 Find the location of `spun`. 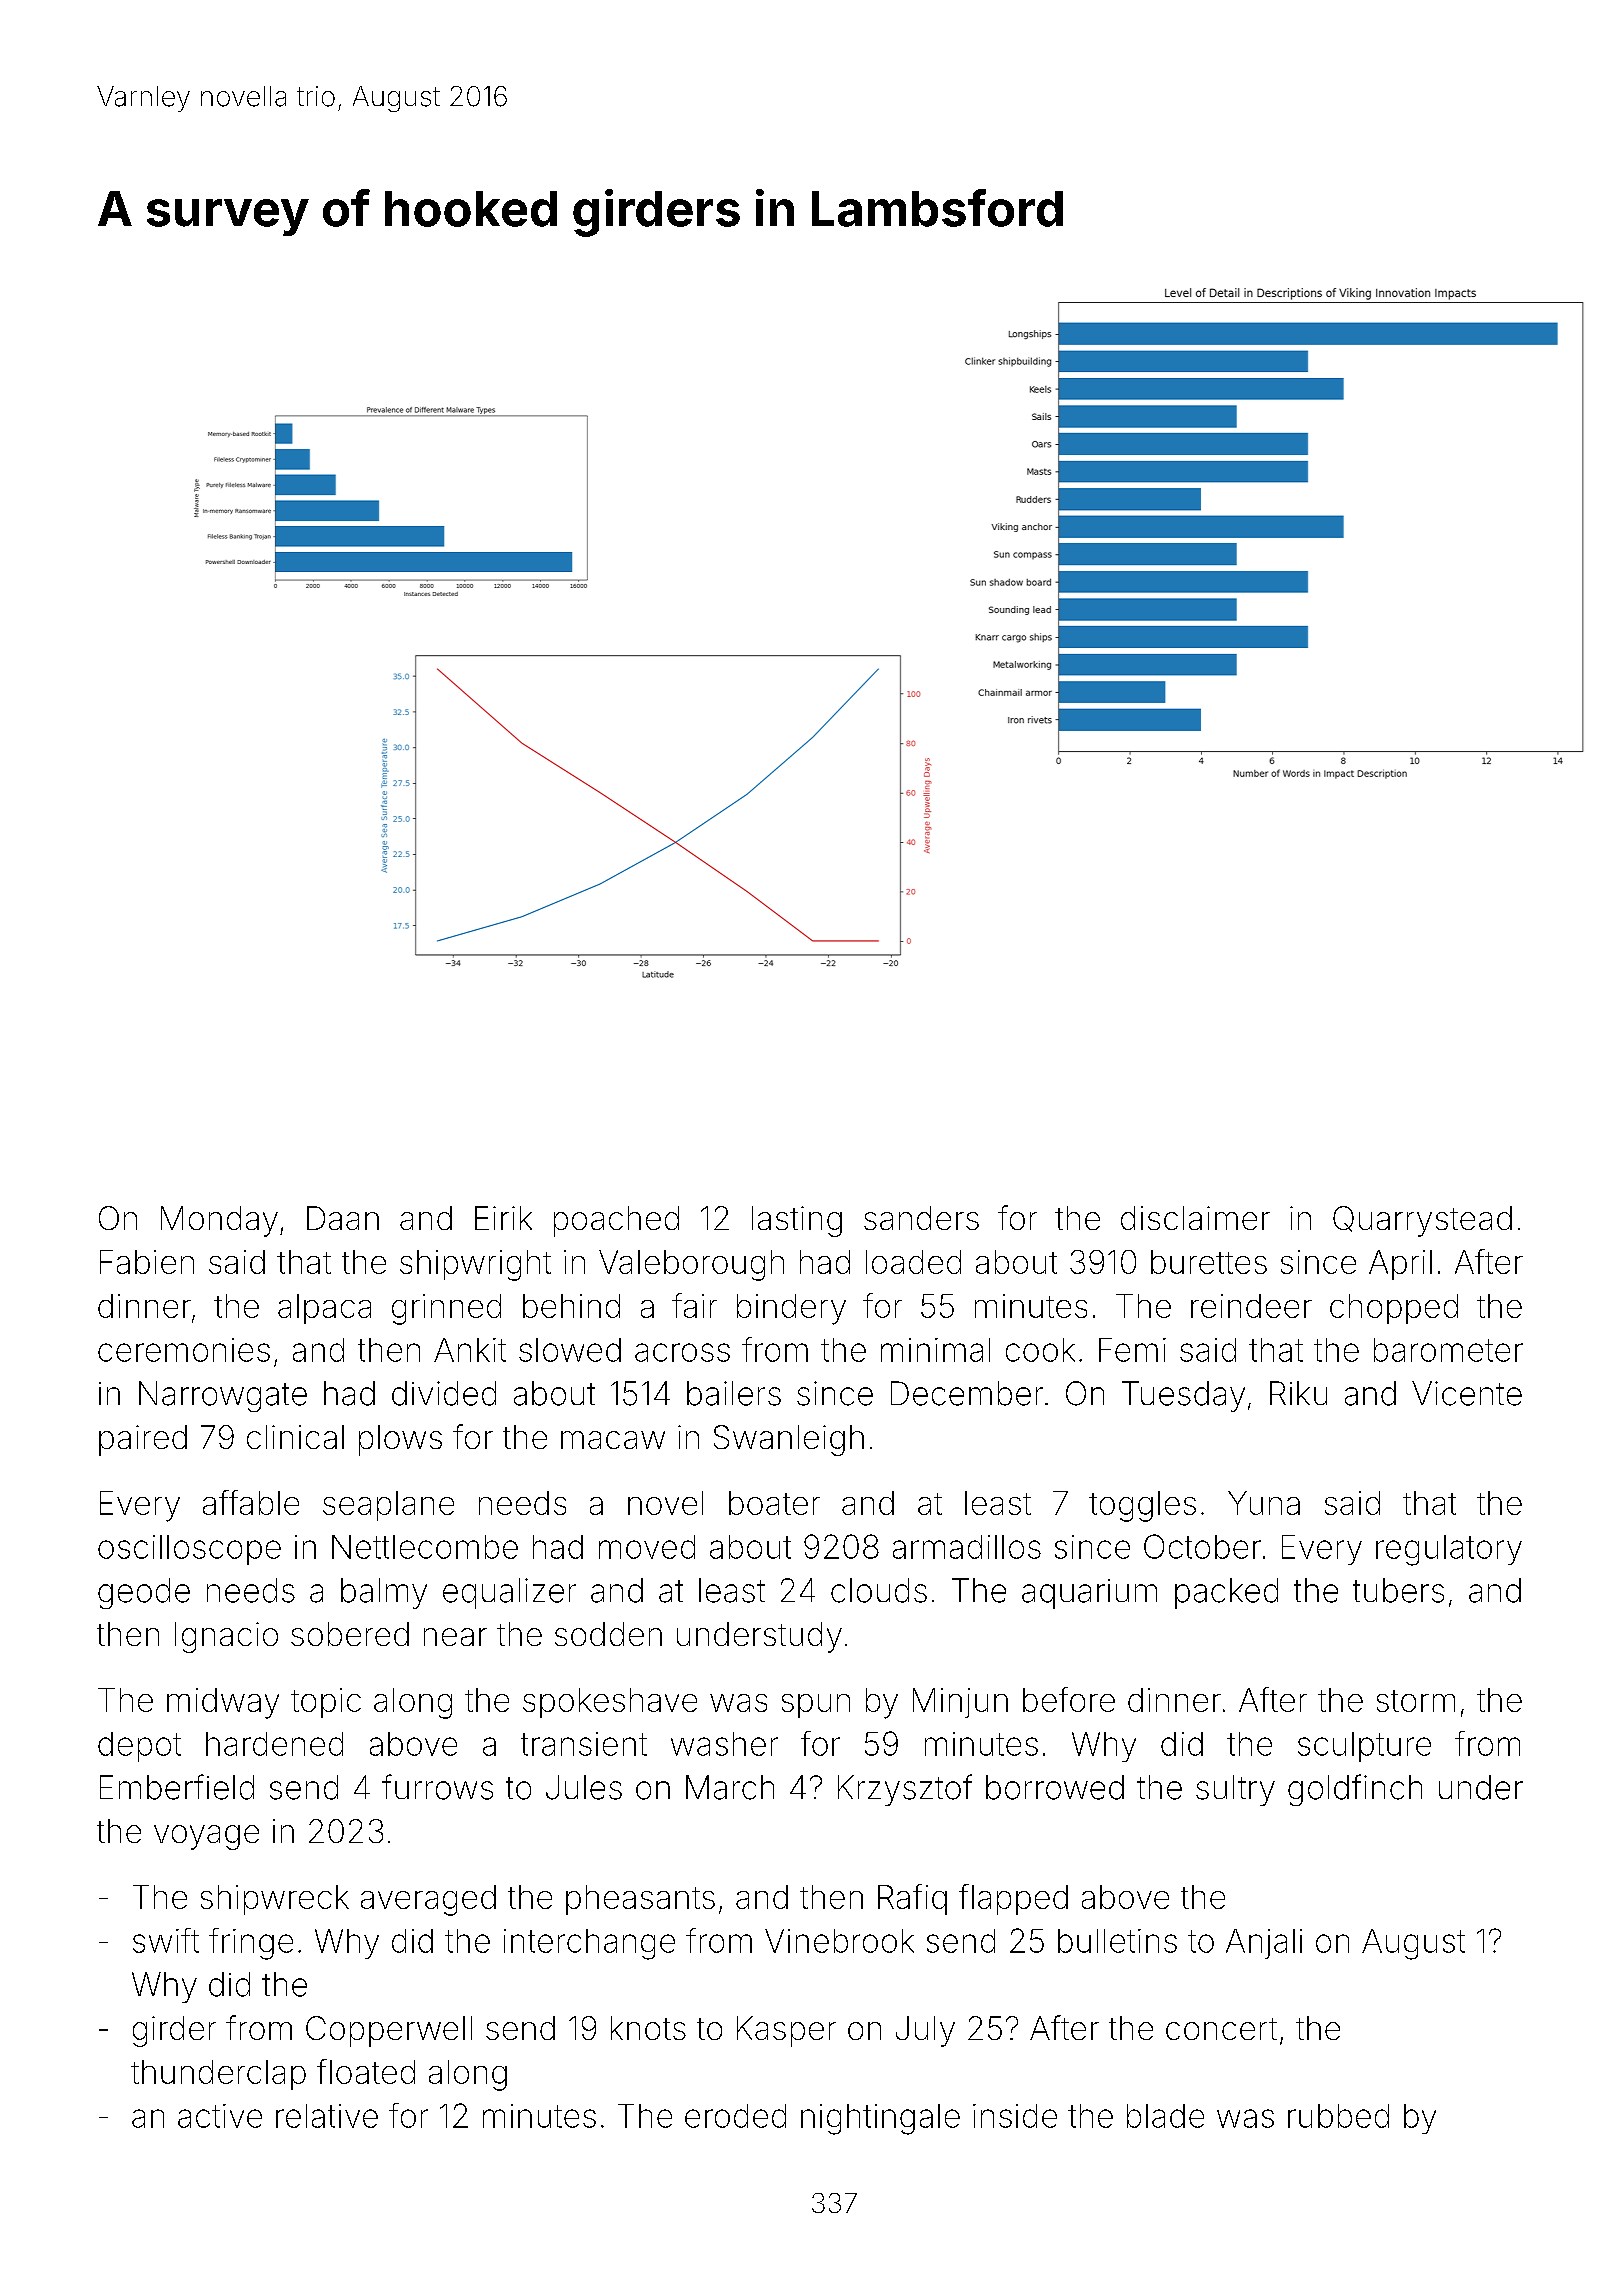

spun is located at coordinates (816, 1706).
